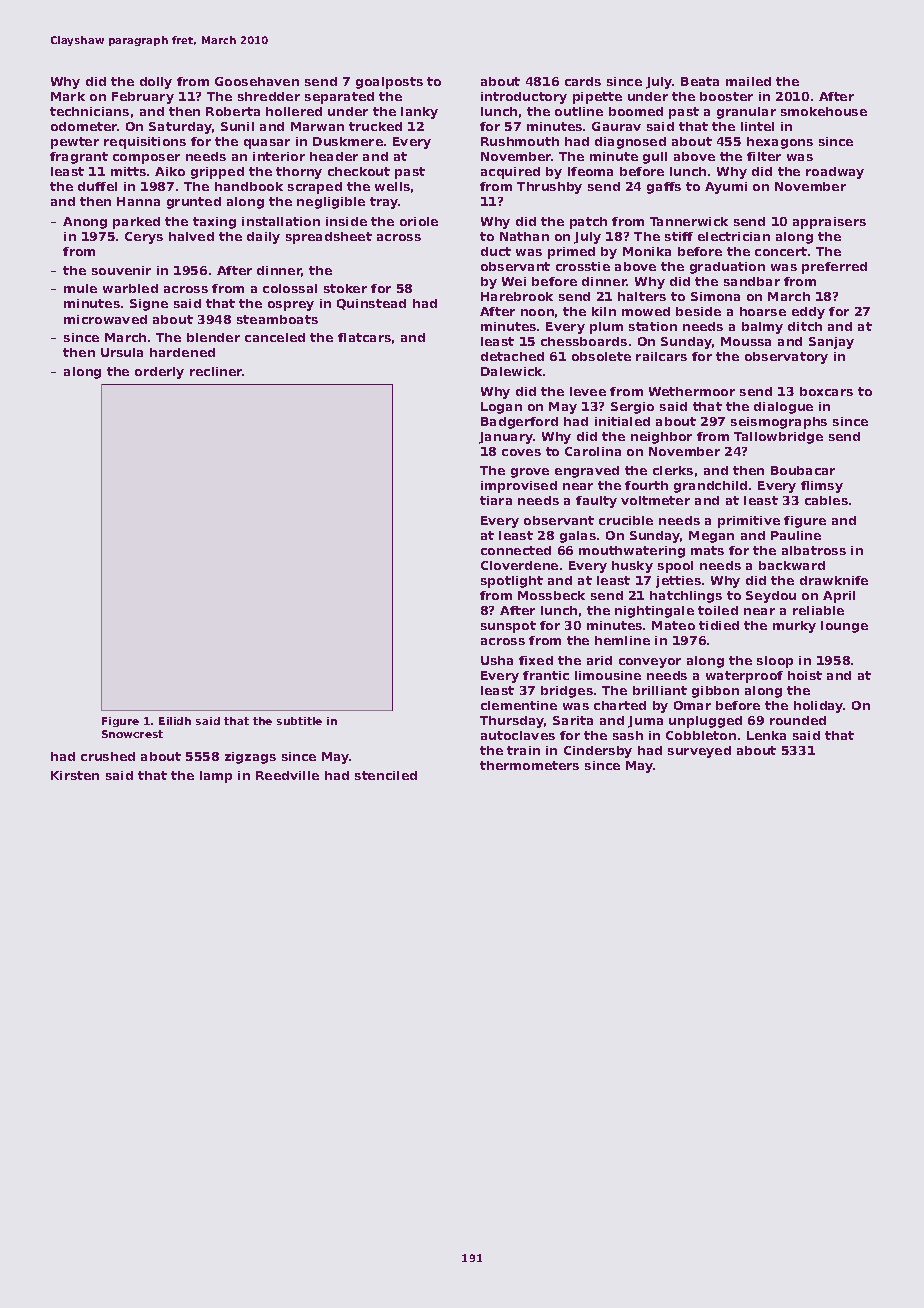 The width and height of the screenshot is (924, 1308). What do you see at coordinates (348, 141) in the screenshot?
I see `Duskmere` at bounding box center [348, 141].
